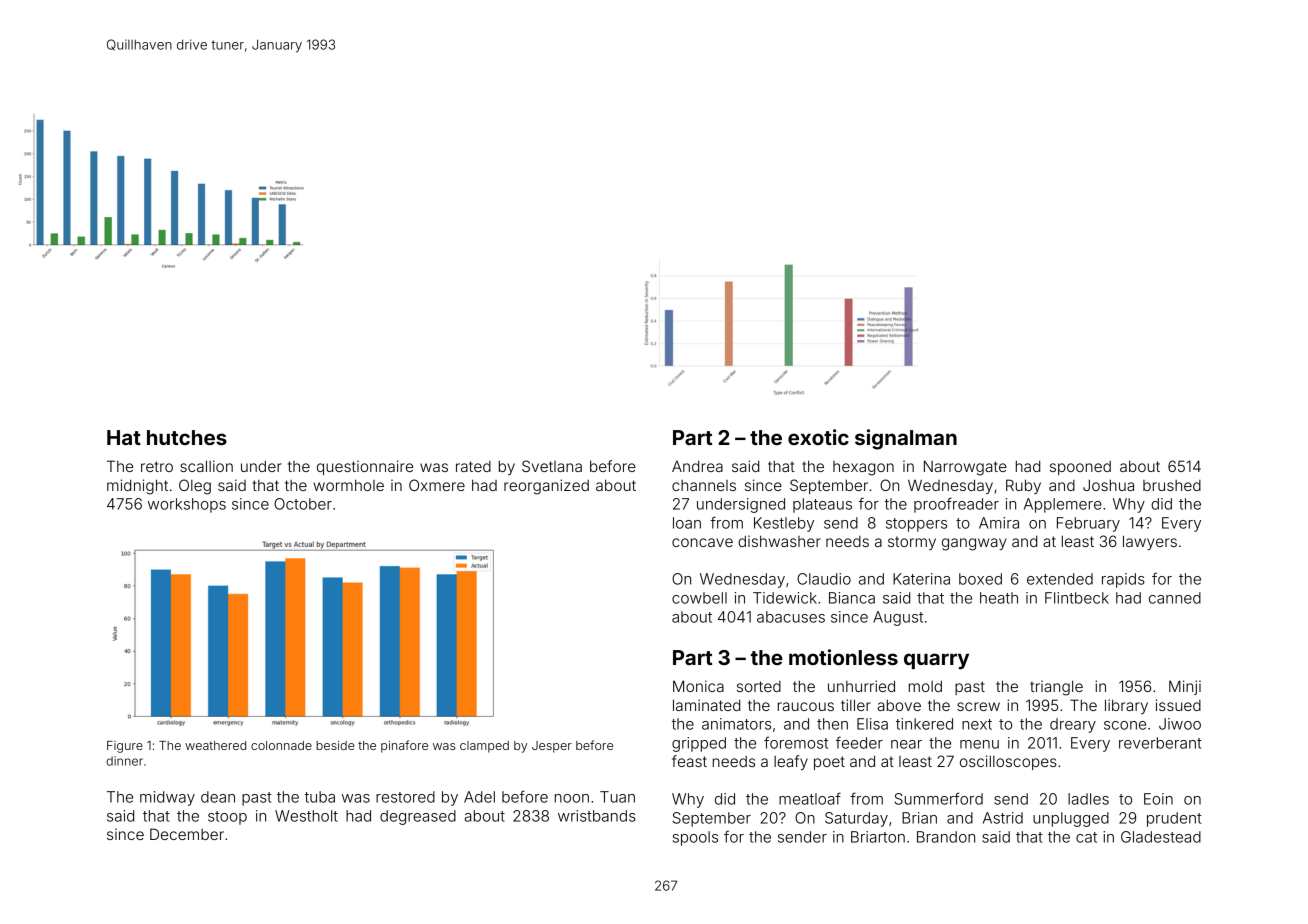  I want to click on signalman, so click(906, 439).
